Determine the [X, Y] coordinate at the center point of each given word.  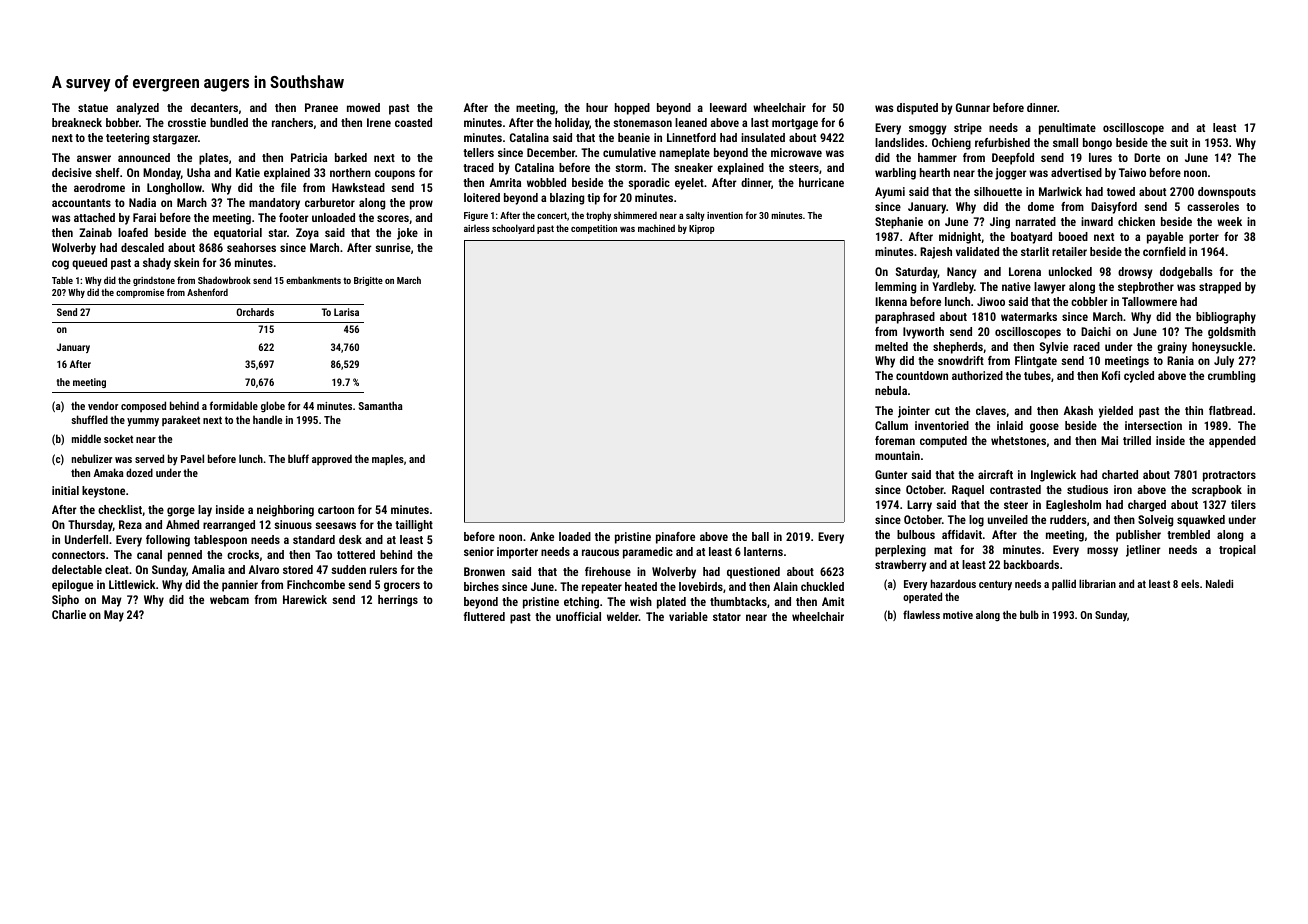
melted [891, 346]
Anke [542, 536]
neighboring [285, 511]
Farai [144, 217]
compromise [140, 293]
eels [1190, 583]
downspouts [1227, 193]
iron [1123, 489]
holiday [572, 124]
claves [991, 410]
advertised [1076, 172]
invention [725, 215]
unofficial [578, 616]
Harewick [305, 599]
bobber [122, 122]
